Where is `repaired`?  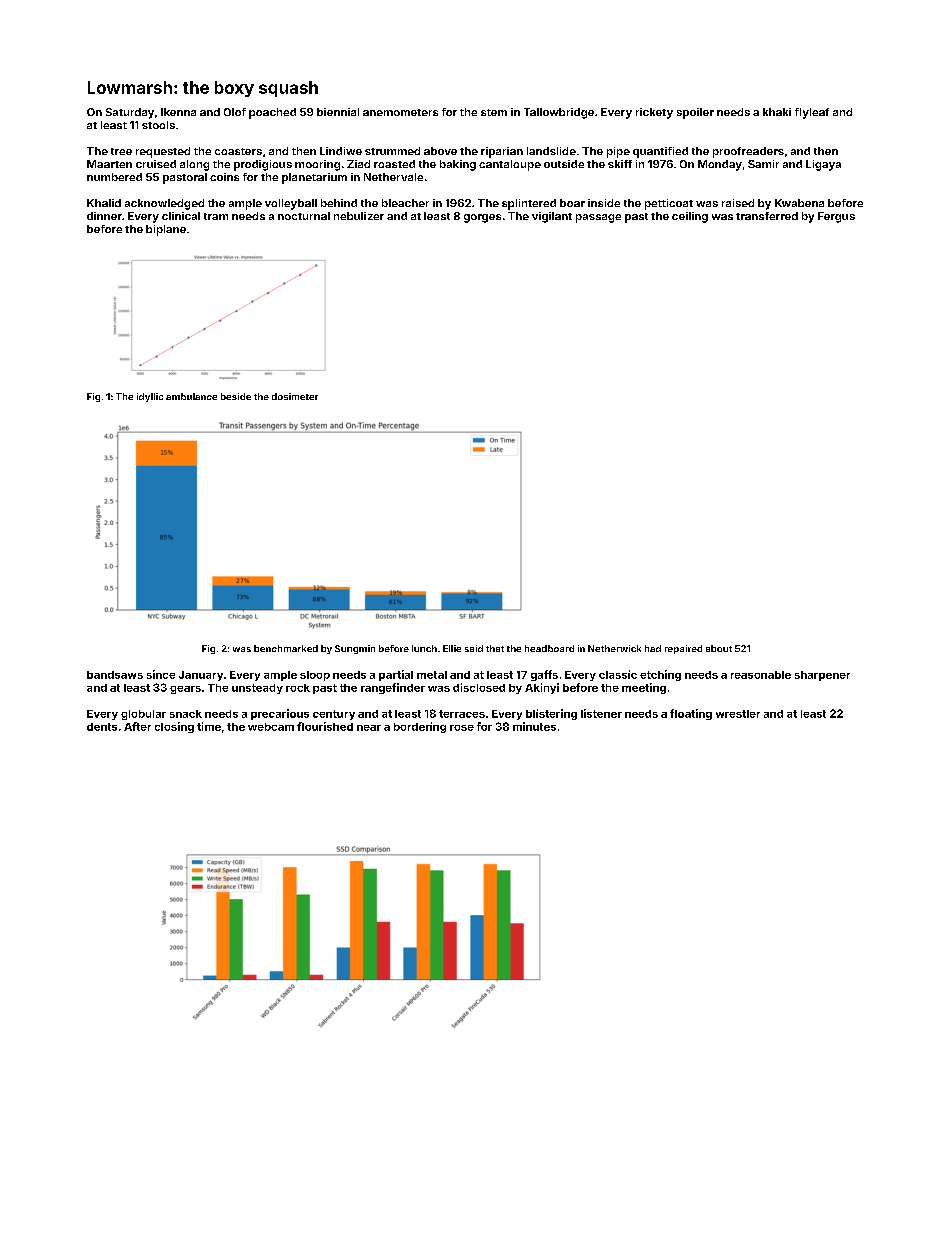
repaired is located at coordinates (683, 649).
